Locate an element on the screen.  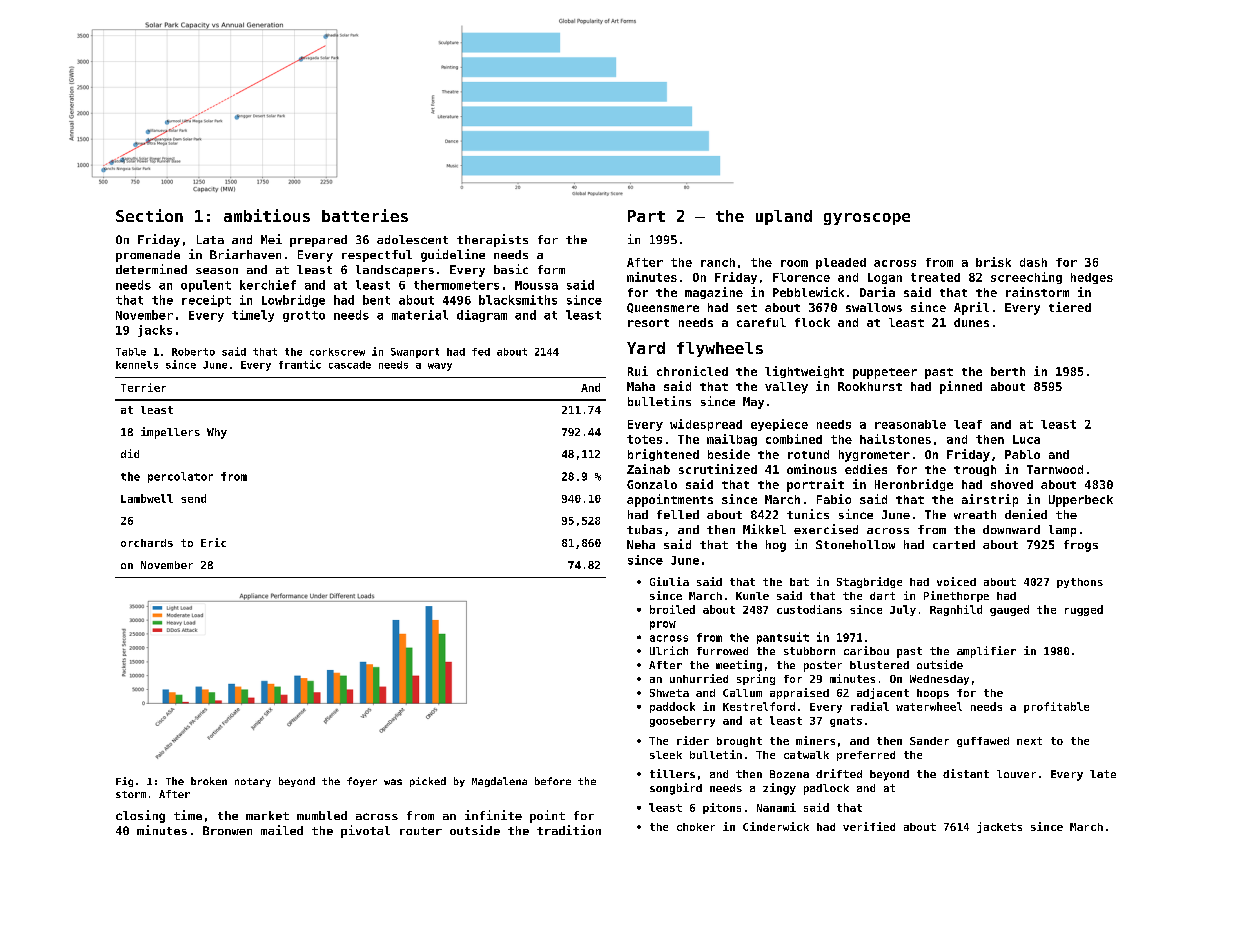
infinite is located at coordinates (493, 815).
